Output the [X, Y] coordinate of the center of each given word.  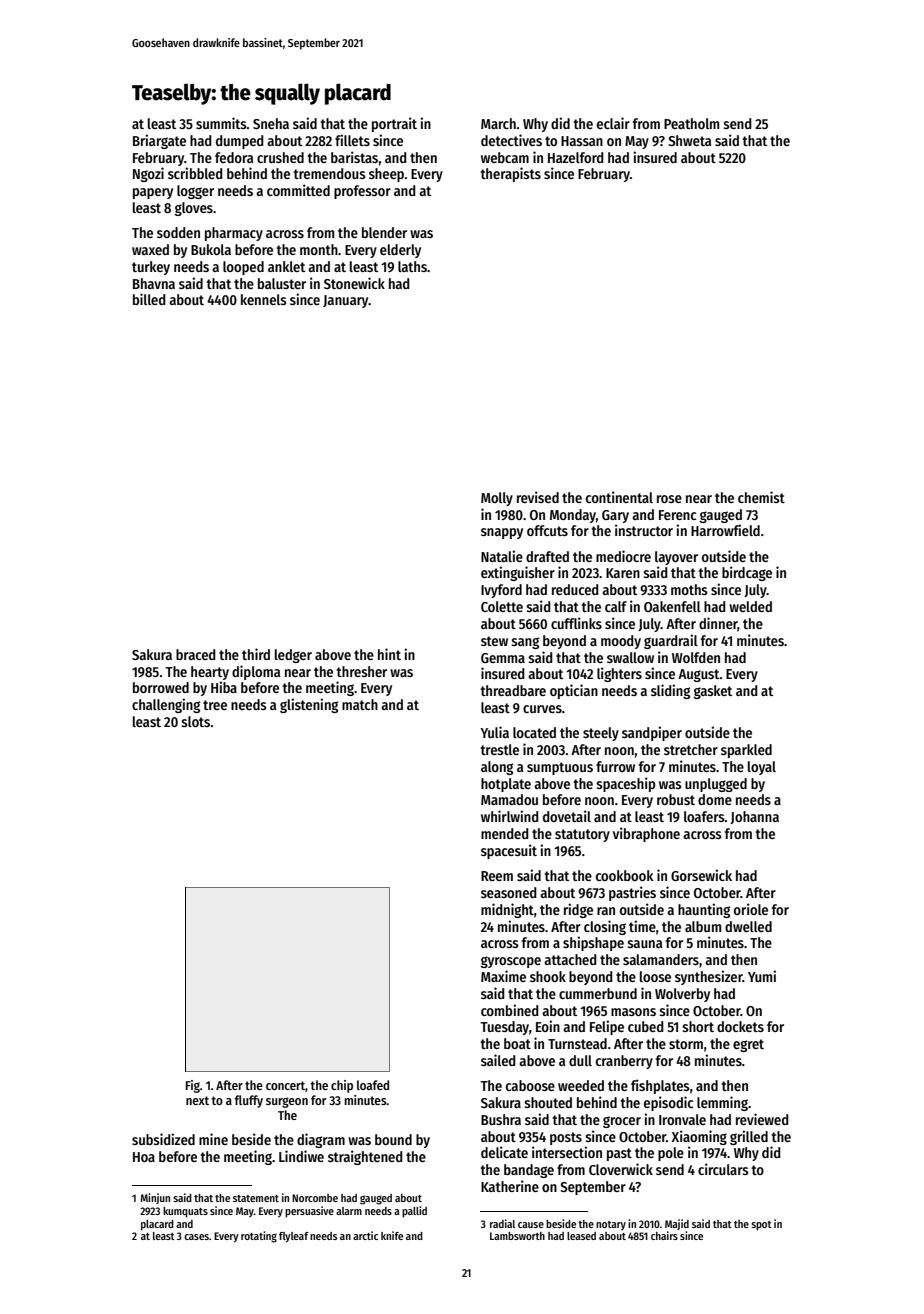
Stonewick [354, 283]
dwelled [748, 926]
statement [256, 1198]
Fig [193, 1086]
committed [298, 190]
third [256, 654]
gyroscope [511, 962]
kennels [264, 299]
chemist [761, 497]
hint [389, 654]
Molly [497, 499]
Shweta [689, 140]
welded [750, 606]
